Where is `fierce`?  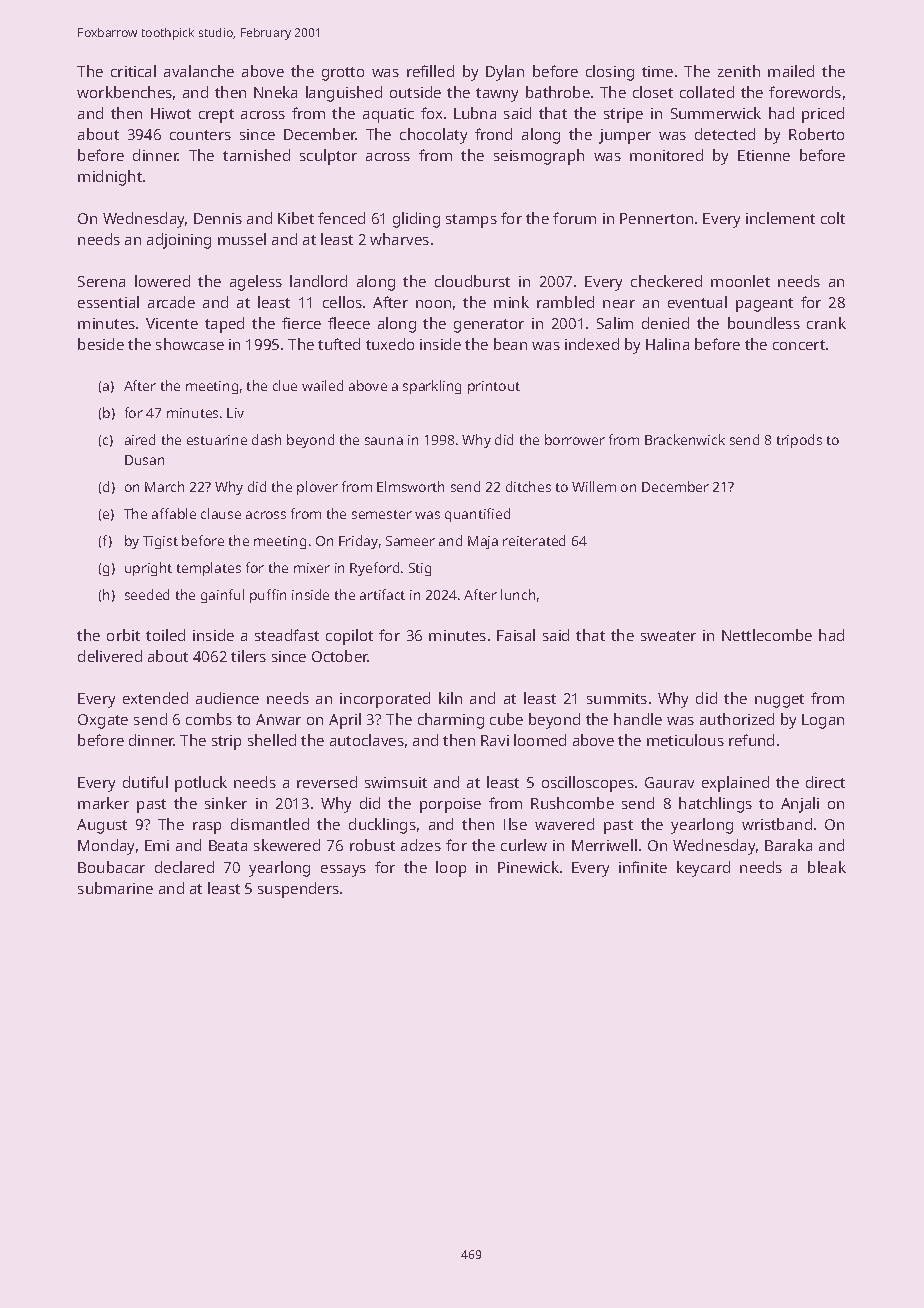
fierce is located at coordinates (301, 323).
